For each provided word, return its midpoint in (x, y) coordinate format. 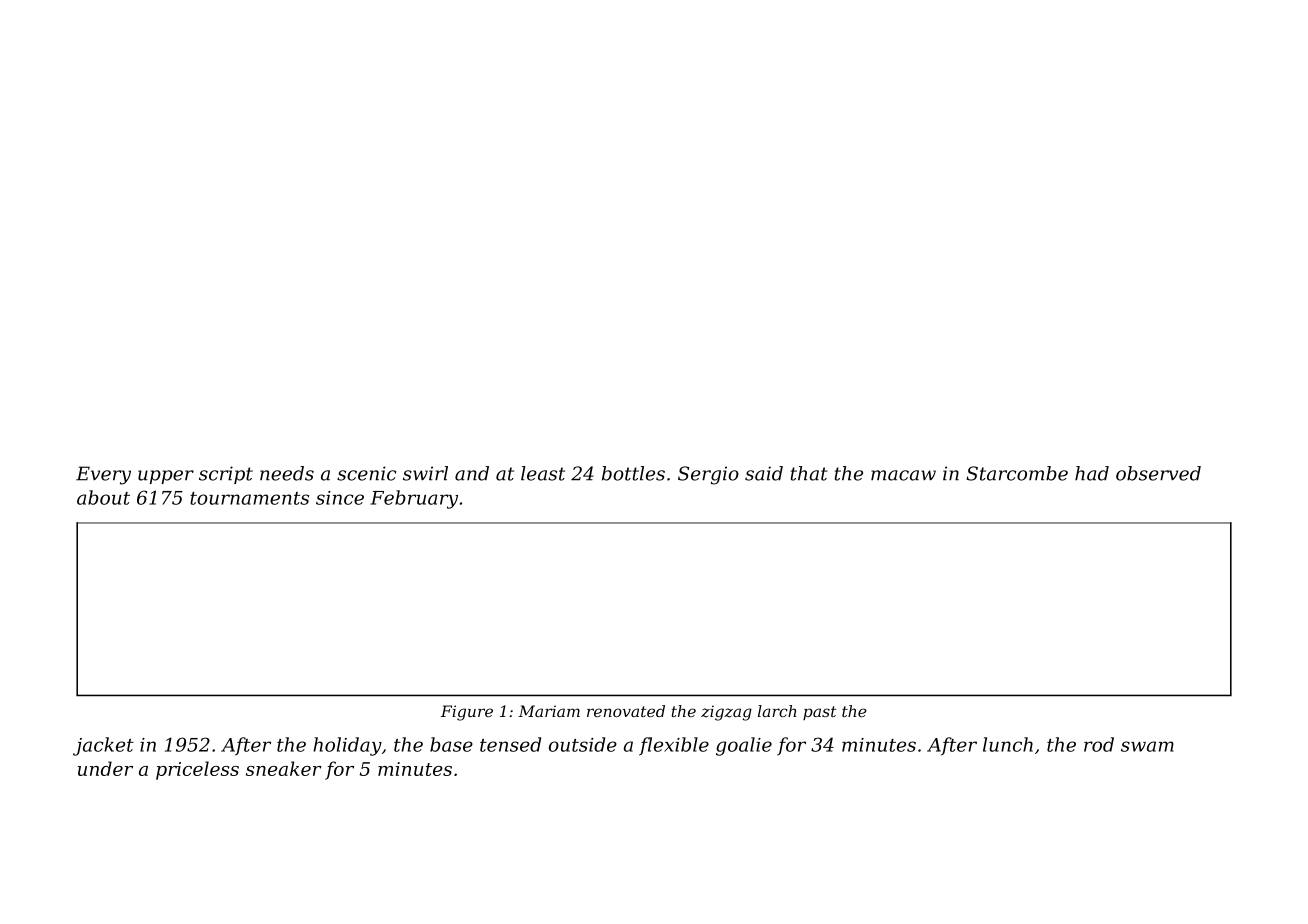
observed (1158, 473)
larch (777, 711)
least (543, 473)
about (103, 497)
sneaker (283, 768)
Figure (467, 713)
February (414, 499)
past (820, 713)
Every (103, 475)
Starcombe (1017, 473)
